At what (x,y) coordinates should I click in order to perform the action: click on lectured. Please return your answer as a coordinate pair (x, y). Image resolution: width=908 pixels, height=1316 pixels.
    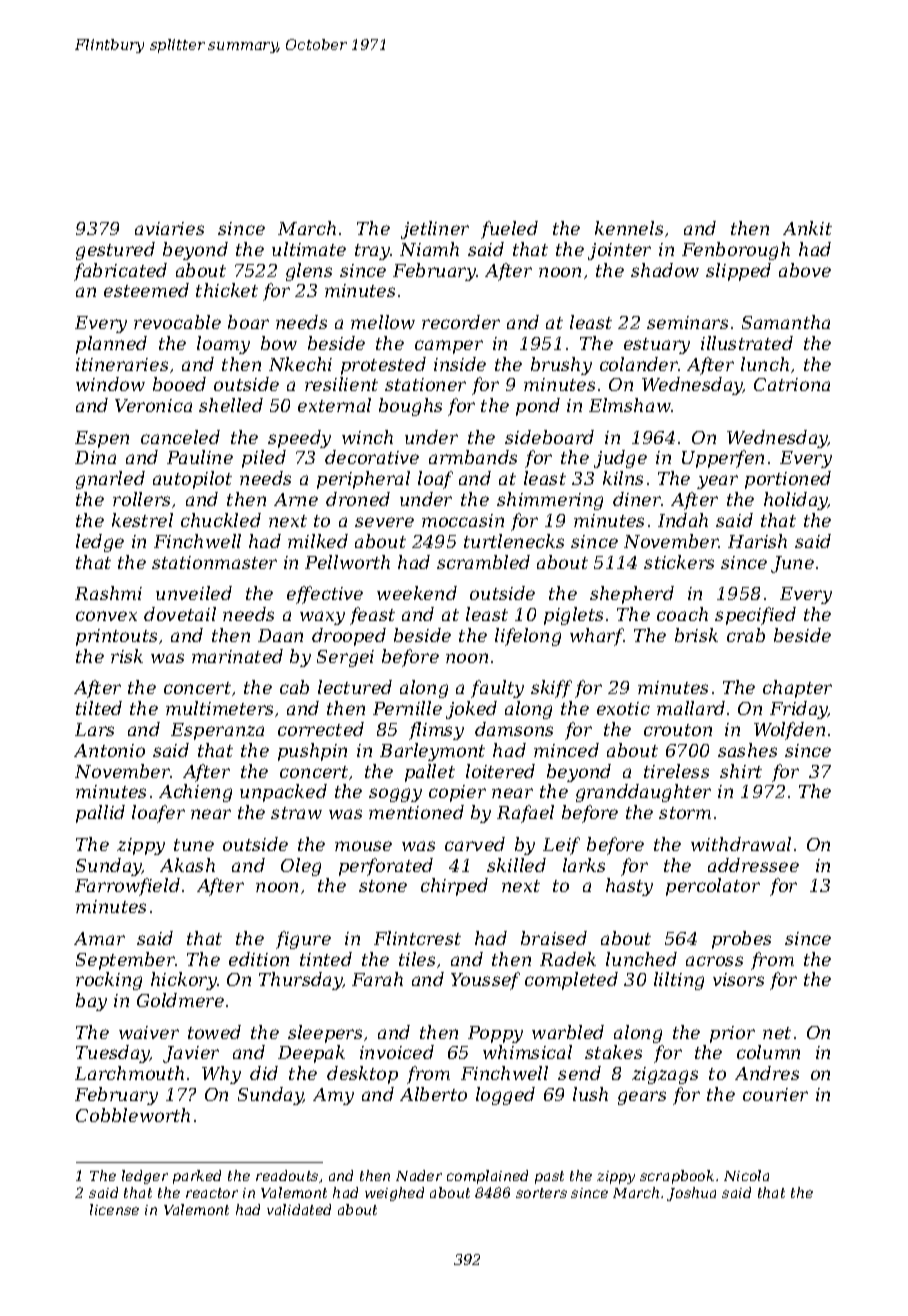
    Looking at the image, I should click on (355, 687).
